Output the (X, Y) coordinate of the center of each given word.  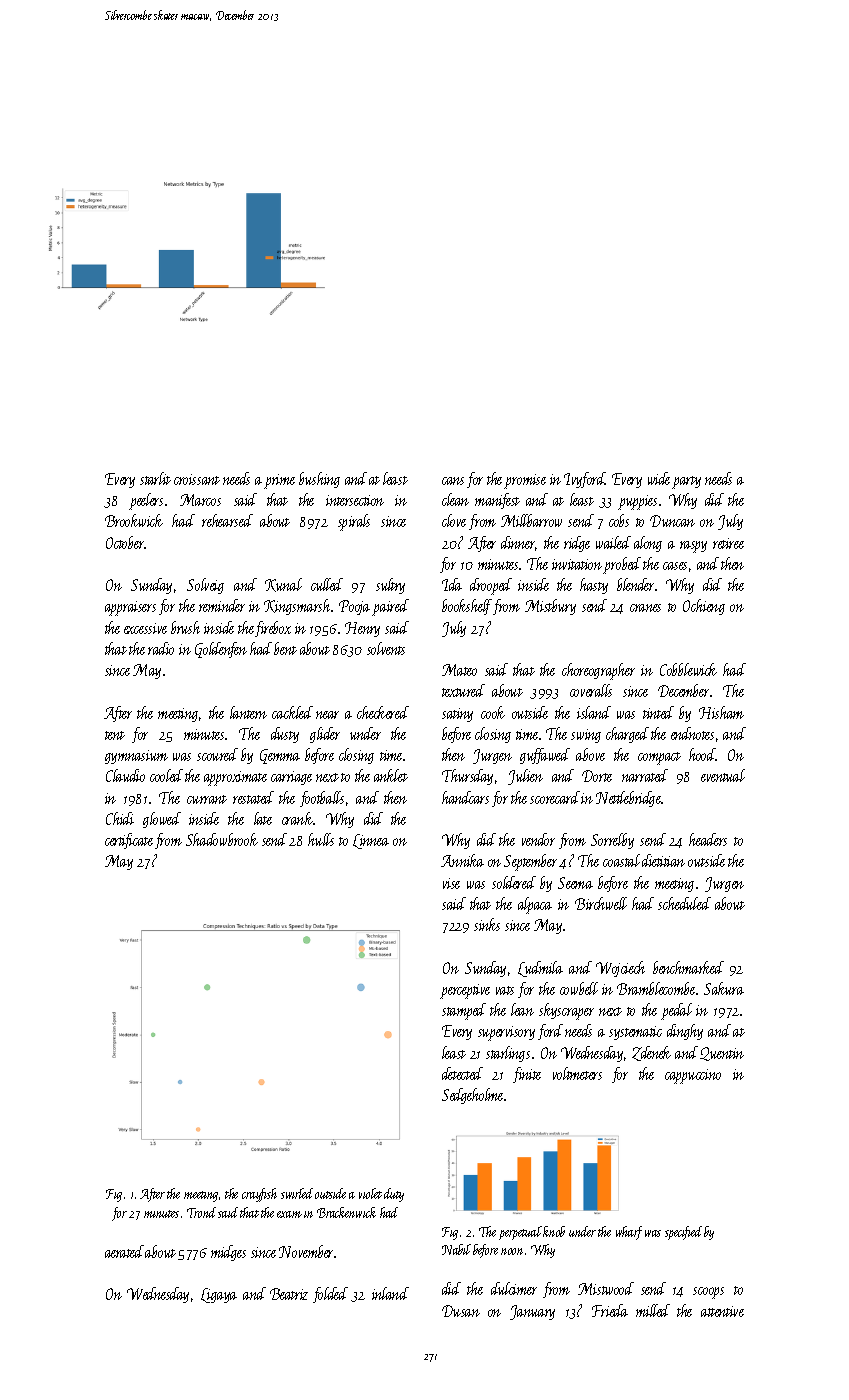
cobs (619, 520)
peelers (146, 501)
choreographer (598, 671)
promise (525, 481)
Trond (201, 1212)
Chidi (120, 818)
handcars (465, 797)
